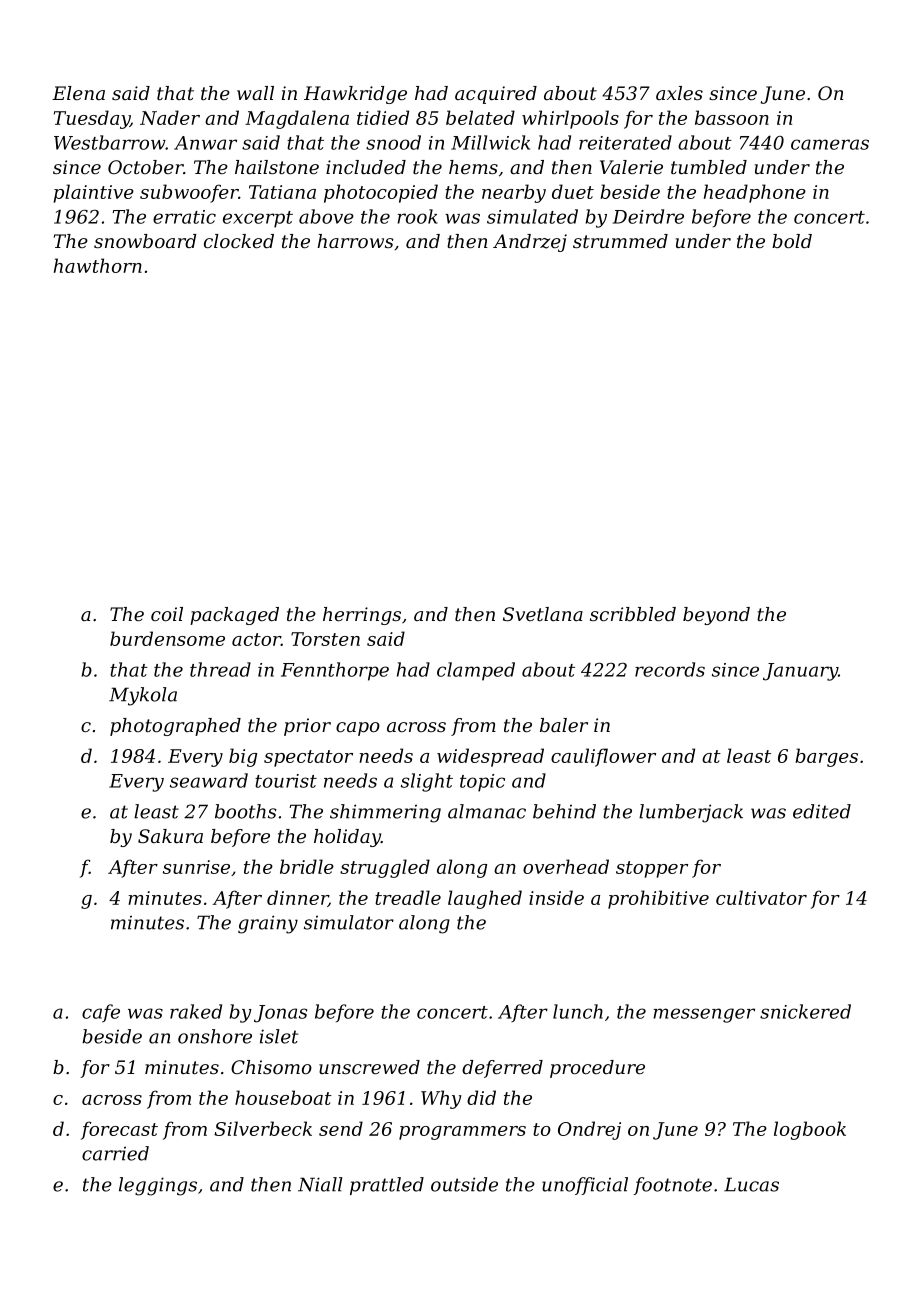 The image size is (924, 1314). What do you see at coordinates (385, 813) in the screenshot?
I see `shimmering` at bounding box center [385, 813].
